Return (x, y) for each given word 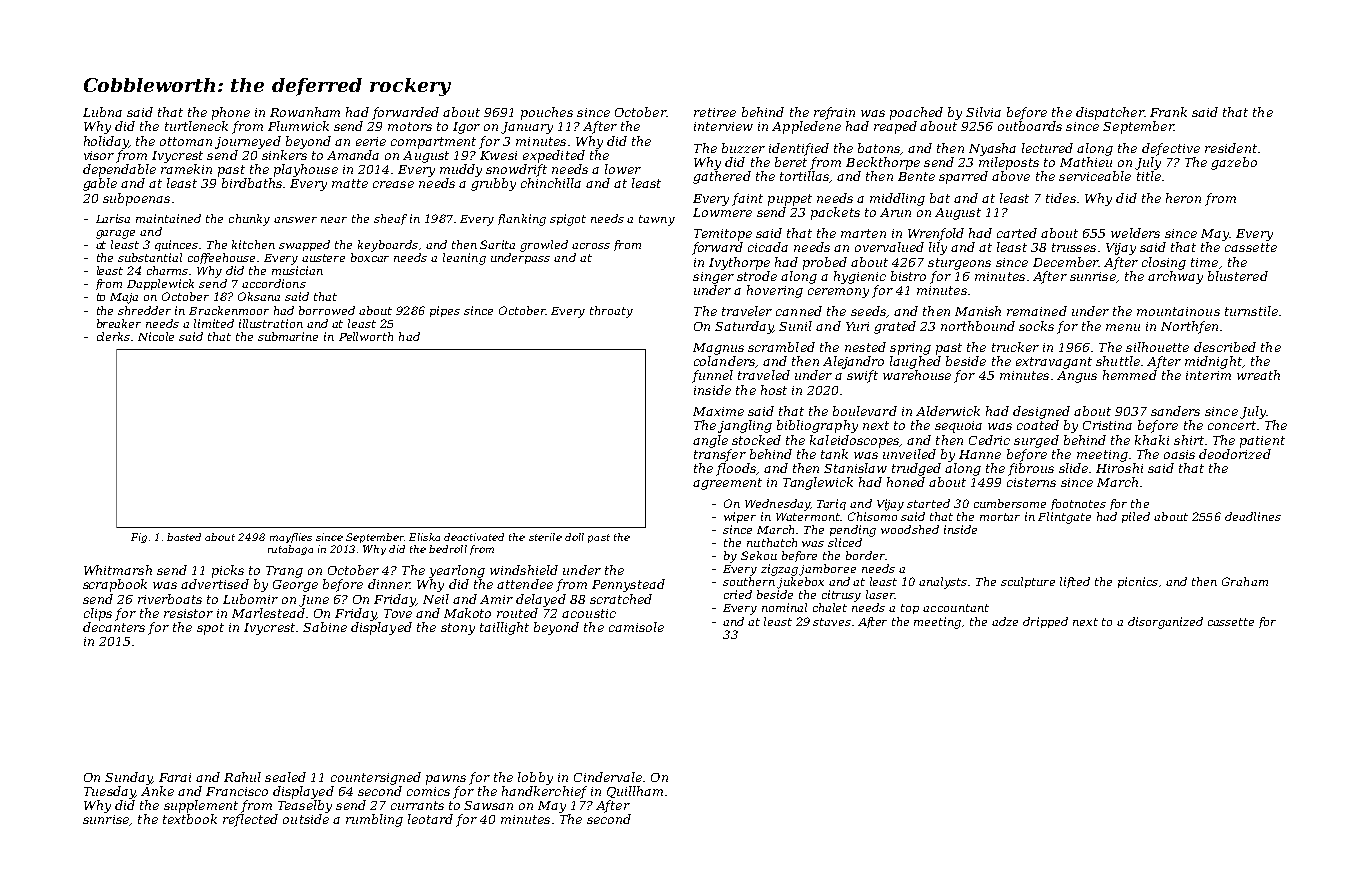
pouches (547, 113)
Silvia (983, 112)
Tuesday (109, 792)
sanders (1175, 411)
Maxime (718, 411)
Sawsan (488, 805)
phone (231, 113)
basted (184, 537)
